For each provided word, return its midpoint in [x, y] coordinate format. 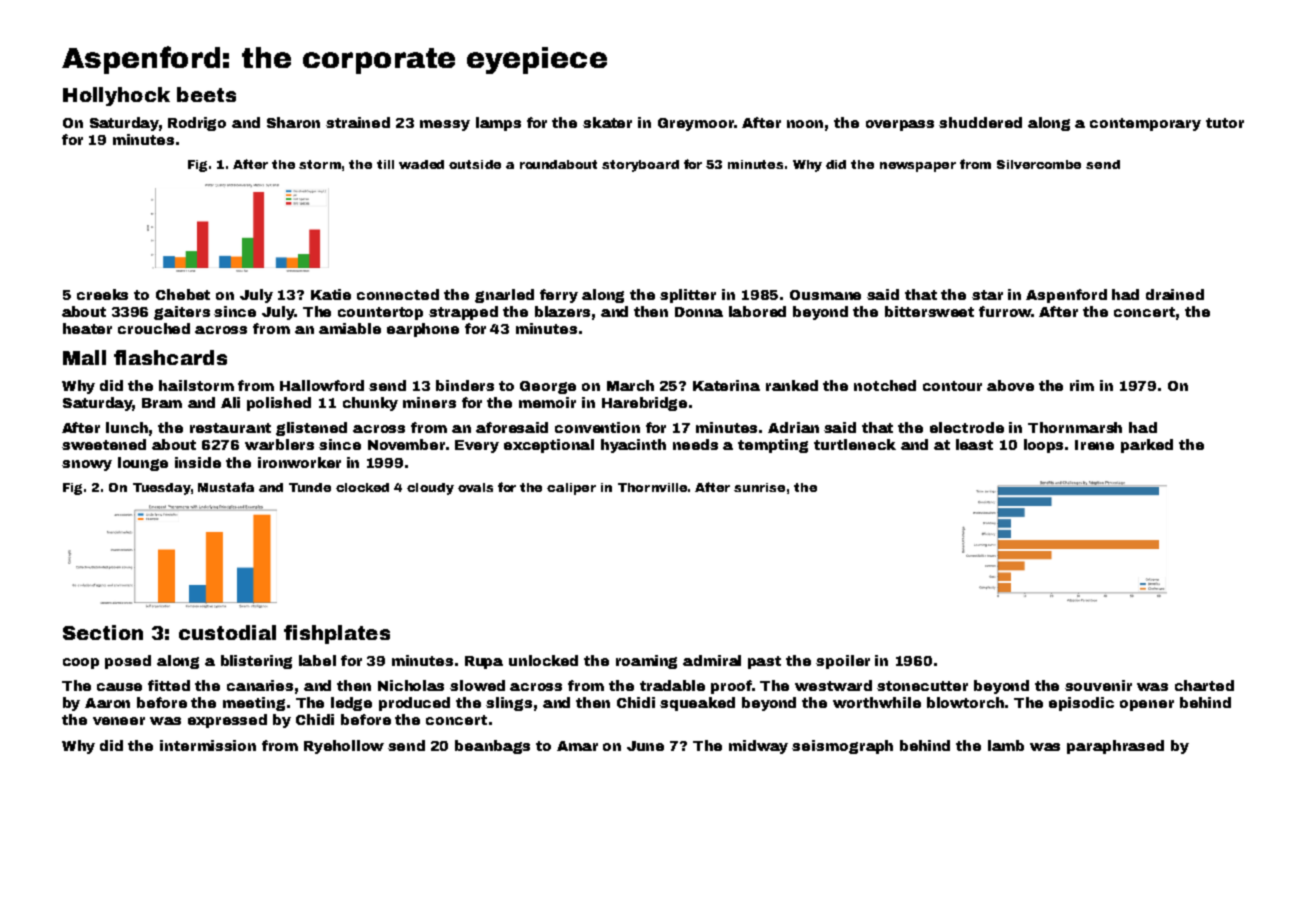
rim [1082, 385]
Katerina [726, 385]
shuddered [980, 122]
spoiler [843, 662]
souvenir [1098, 685]
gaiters [182, 313]
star [987, 295]
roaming [646, 662]
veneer [119, 721]
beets [206, 94]
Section [103, 632]
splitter [688, 296]
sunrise [759, 487]
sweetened [104, 444]
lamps [498, 124]
